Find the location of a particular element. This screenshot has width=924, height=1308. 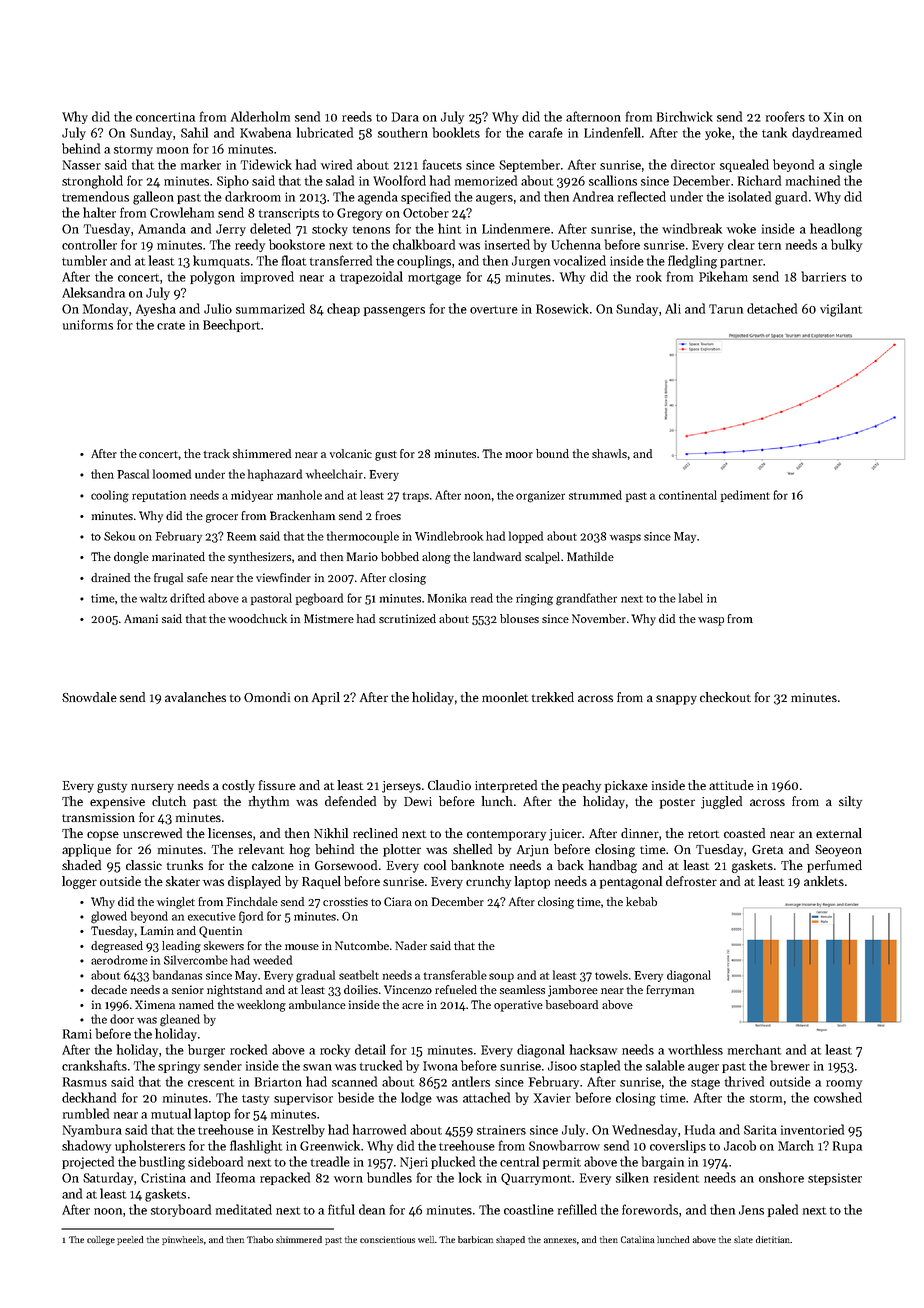

Xin is located at coordinates (834, 117).
